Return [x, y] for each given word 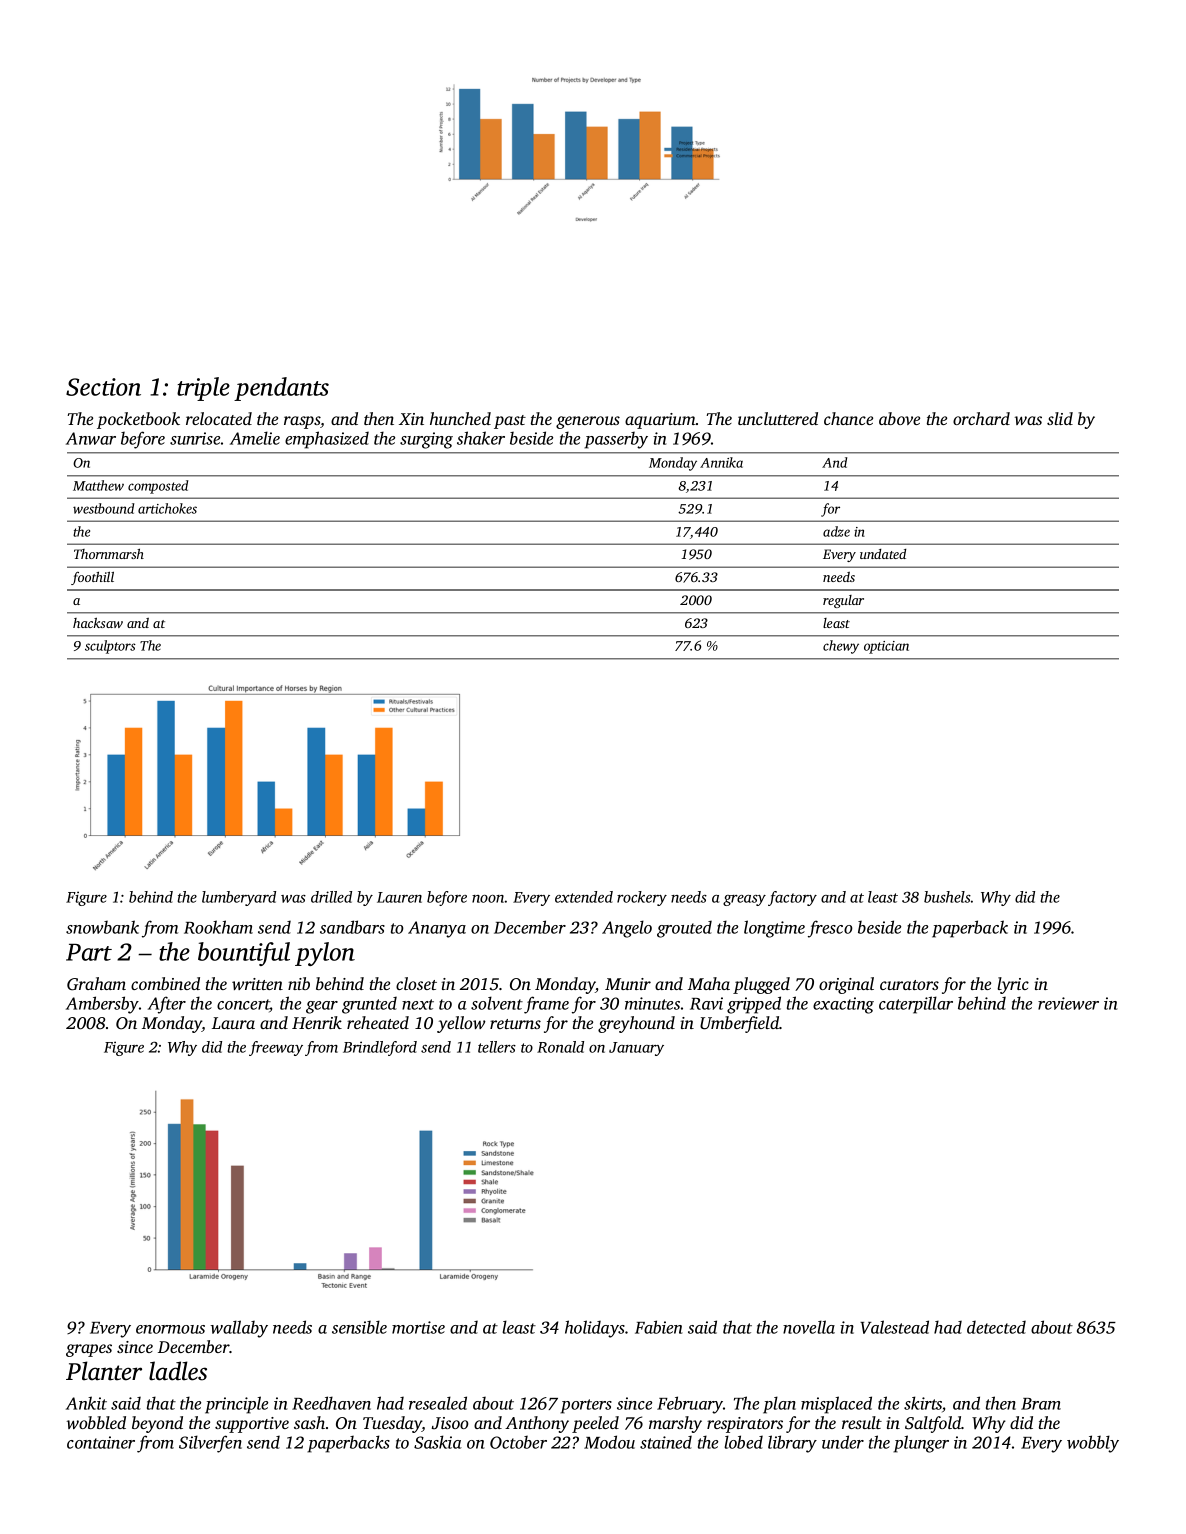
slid [1060, 418]
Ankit [86, 1403]
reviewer [1068, 1003]
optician [886, 647]
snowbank [102, 927]
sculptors [110, 647]
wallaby [239, 1329]
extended [584, 897]
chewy [841, 647]
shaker [481, 438]
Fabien [659, 1327]
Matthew [98, 485]
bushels [947, 897]
